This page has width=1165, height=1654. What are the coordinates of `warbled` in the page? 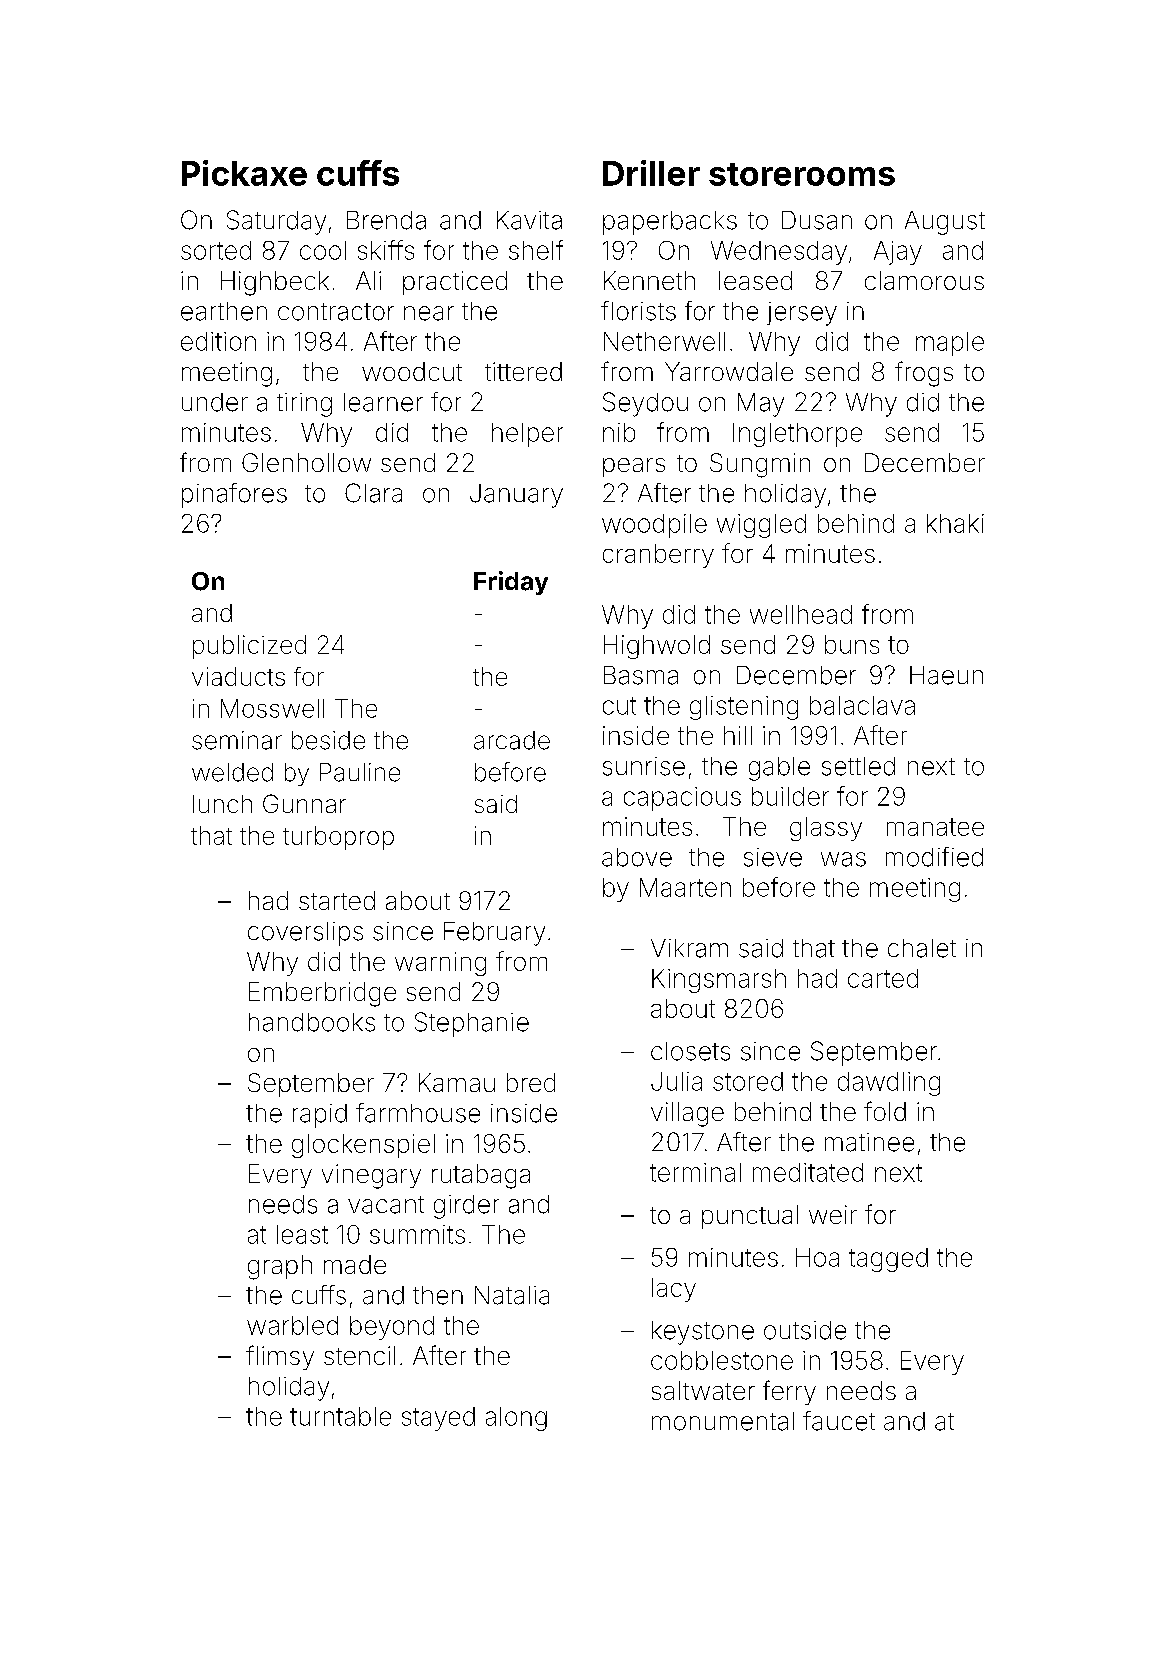 It's located at (292, 1325).
